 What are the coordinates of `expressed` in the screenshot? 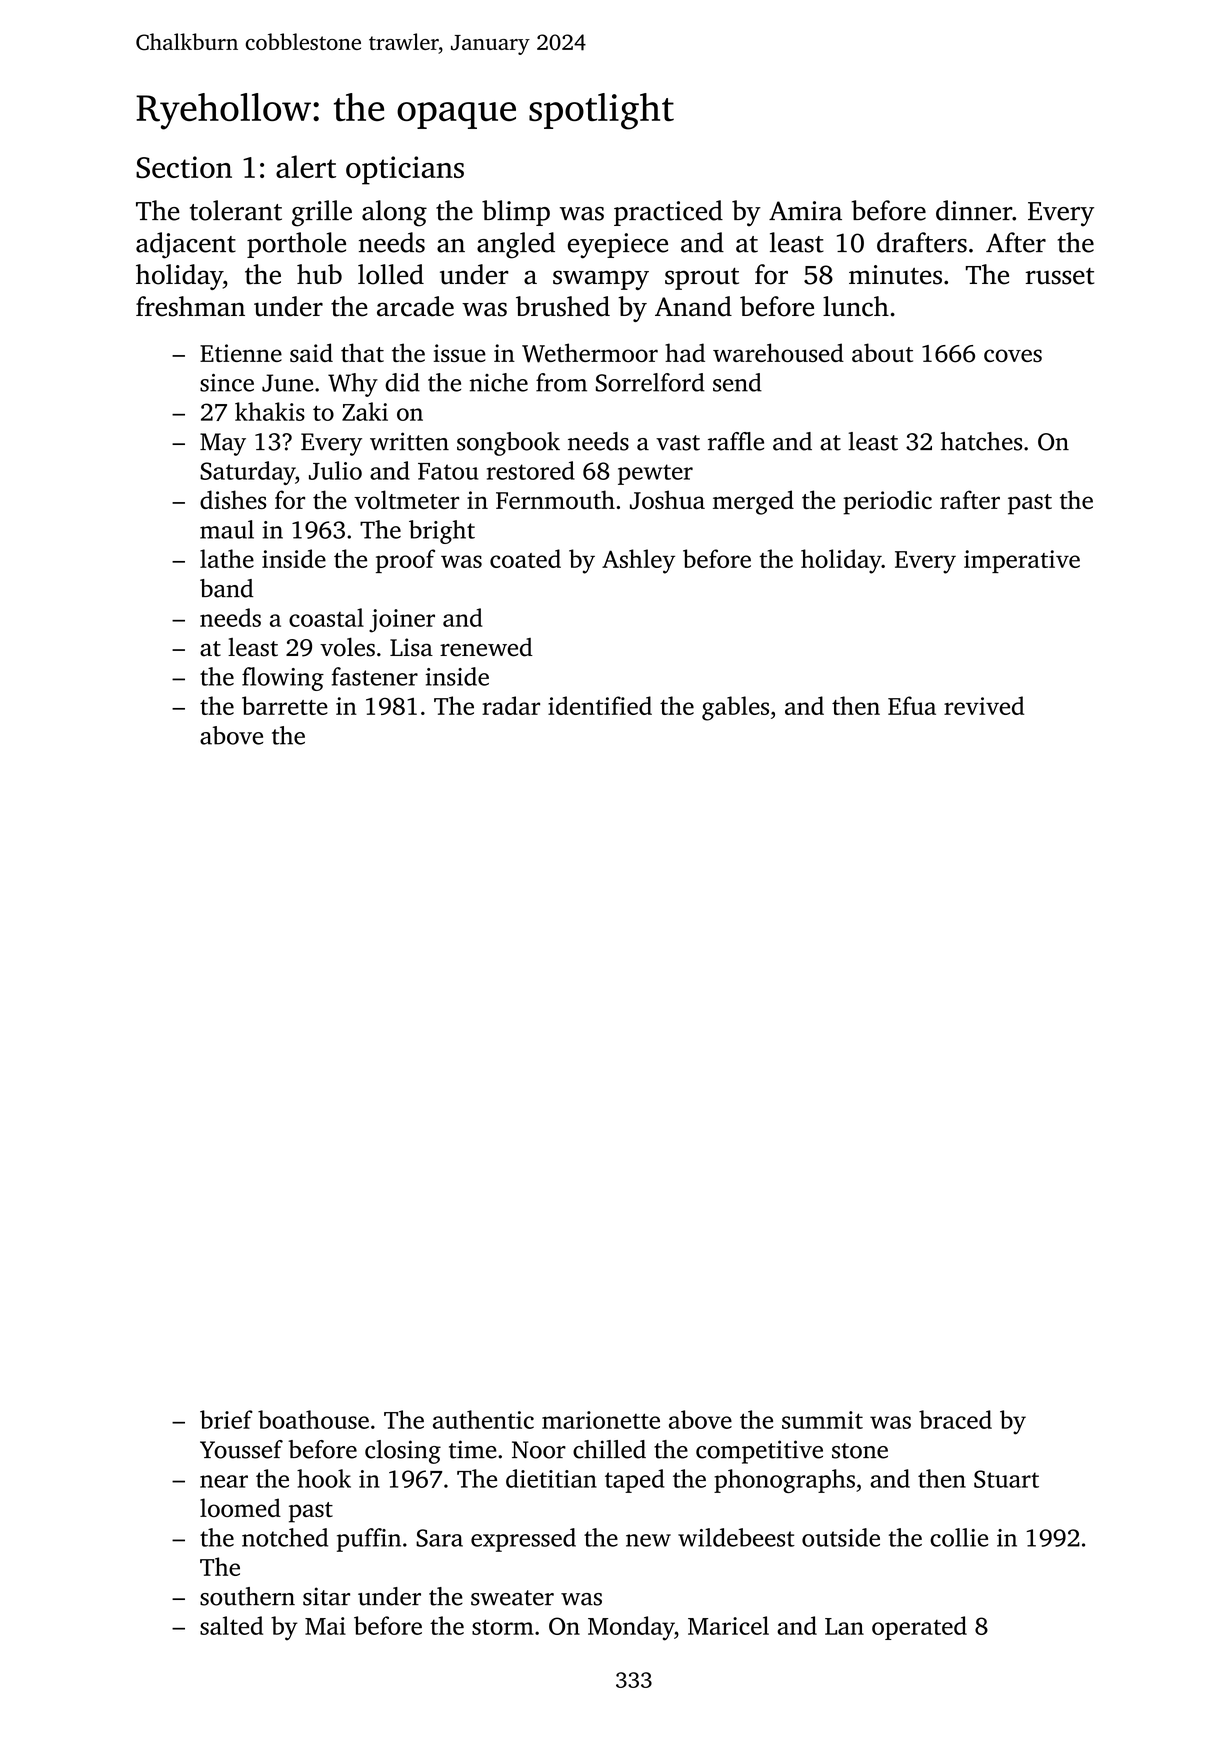 It's located at (523, 1540).
